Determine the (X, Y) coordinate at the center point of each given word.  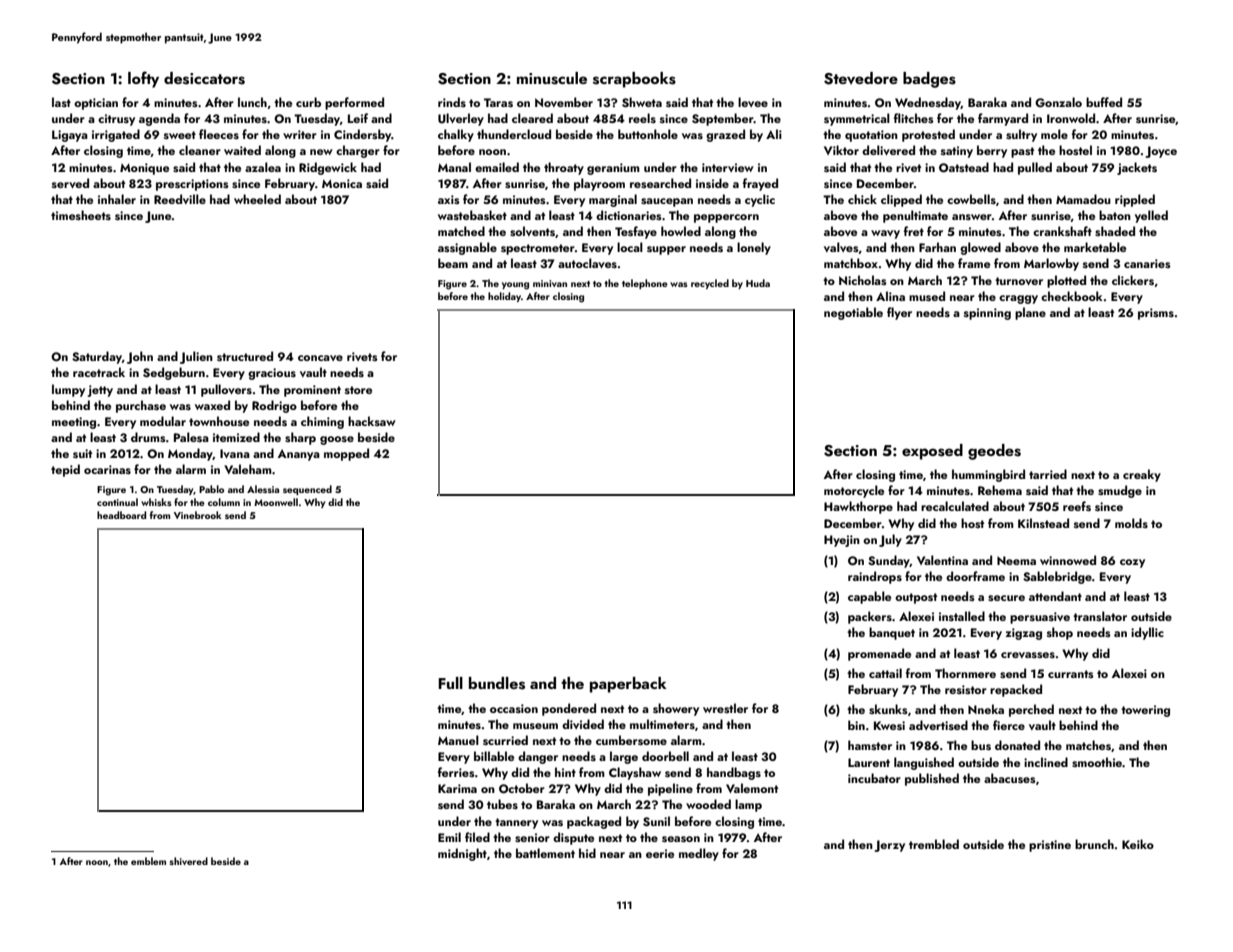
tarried (1048, 474)
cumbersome (631, 740)
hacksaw (372, 421)
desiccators (204, 78)
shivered (188, 861)
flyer (899, 313)
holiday (504, 297)
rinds (452, 102)
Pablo (211, 489)
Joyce (1161, 152)
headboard (121, 515)
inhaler (117, 199)
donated (1017, 745)
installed (962, 616)
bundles (497, 683)
